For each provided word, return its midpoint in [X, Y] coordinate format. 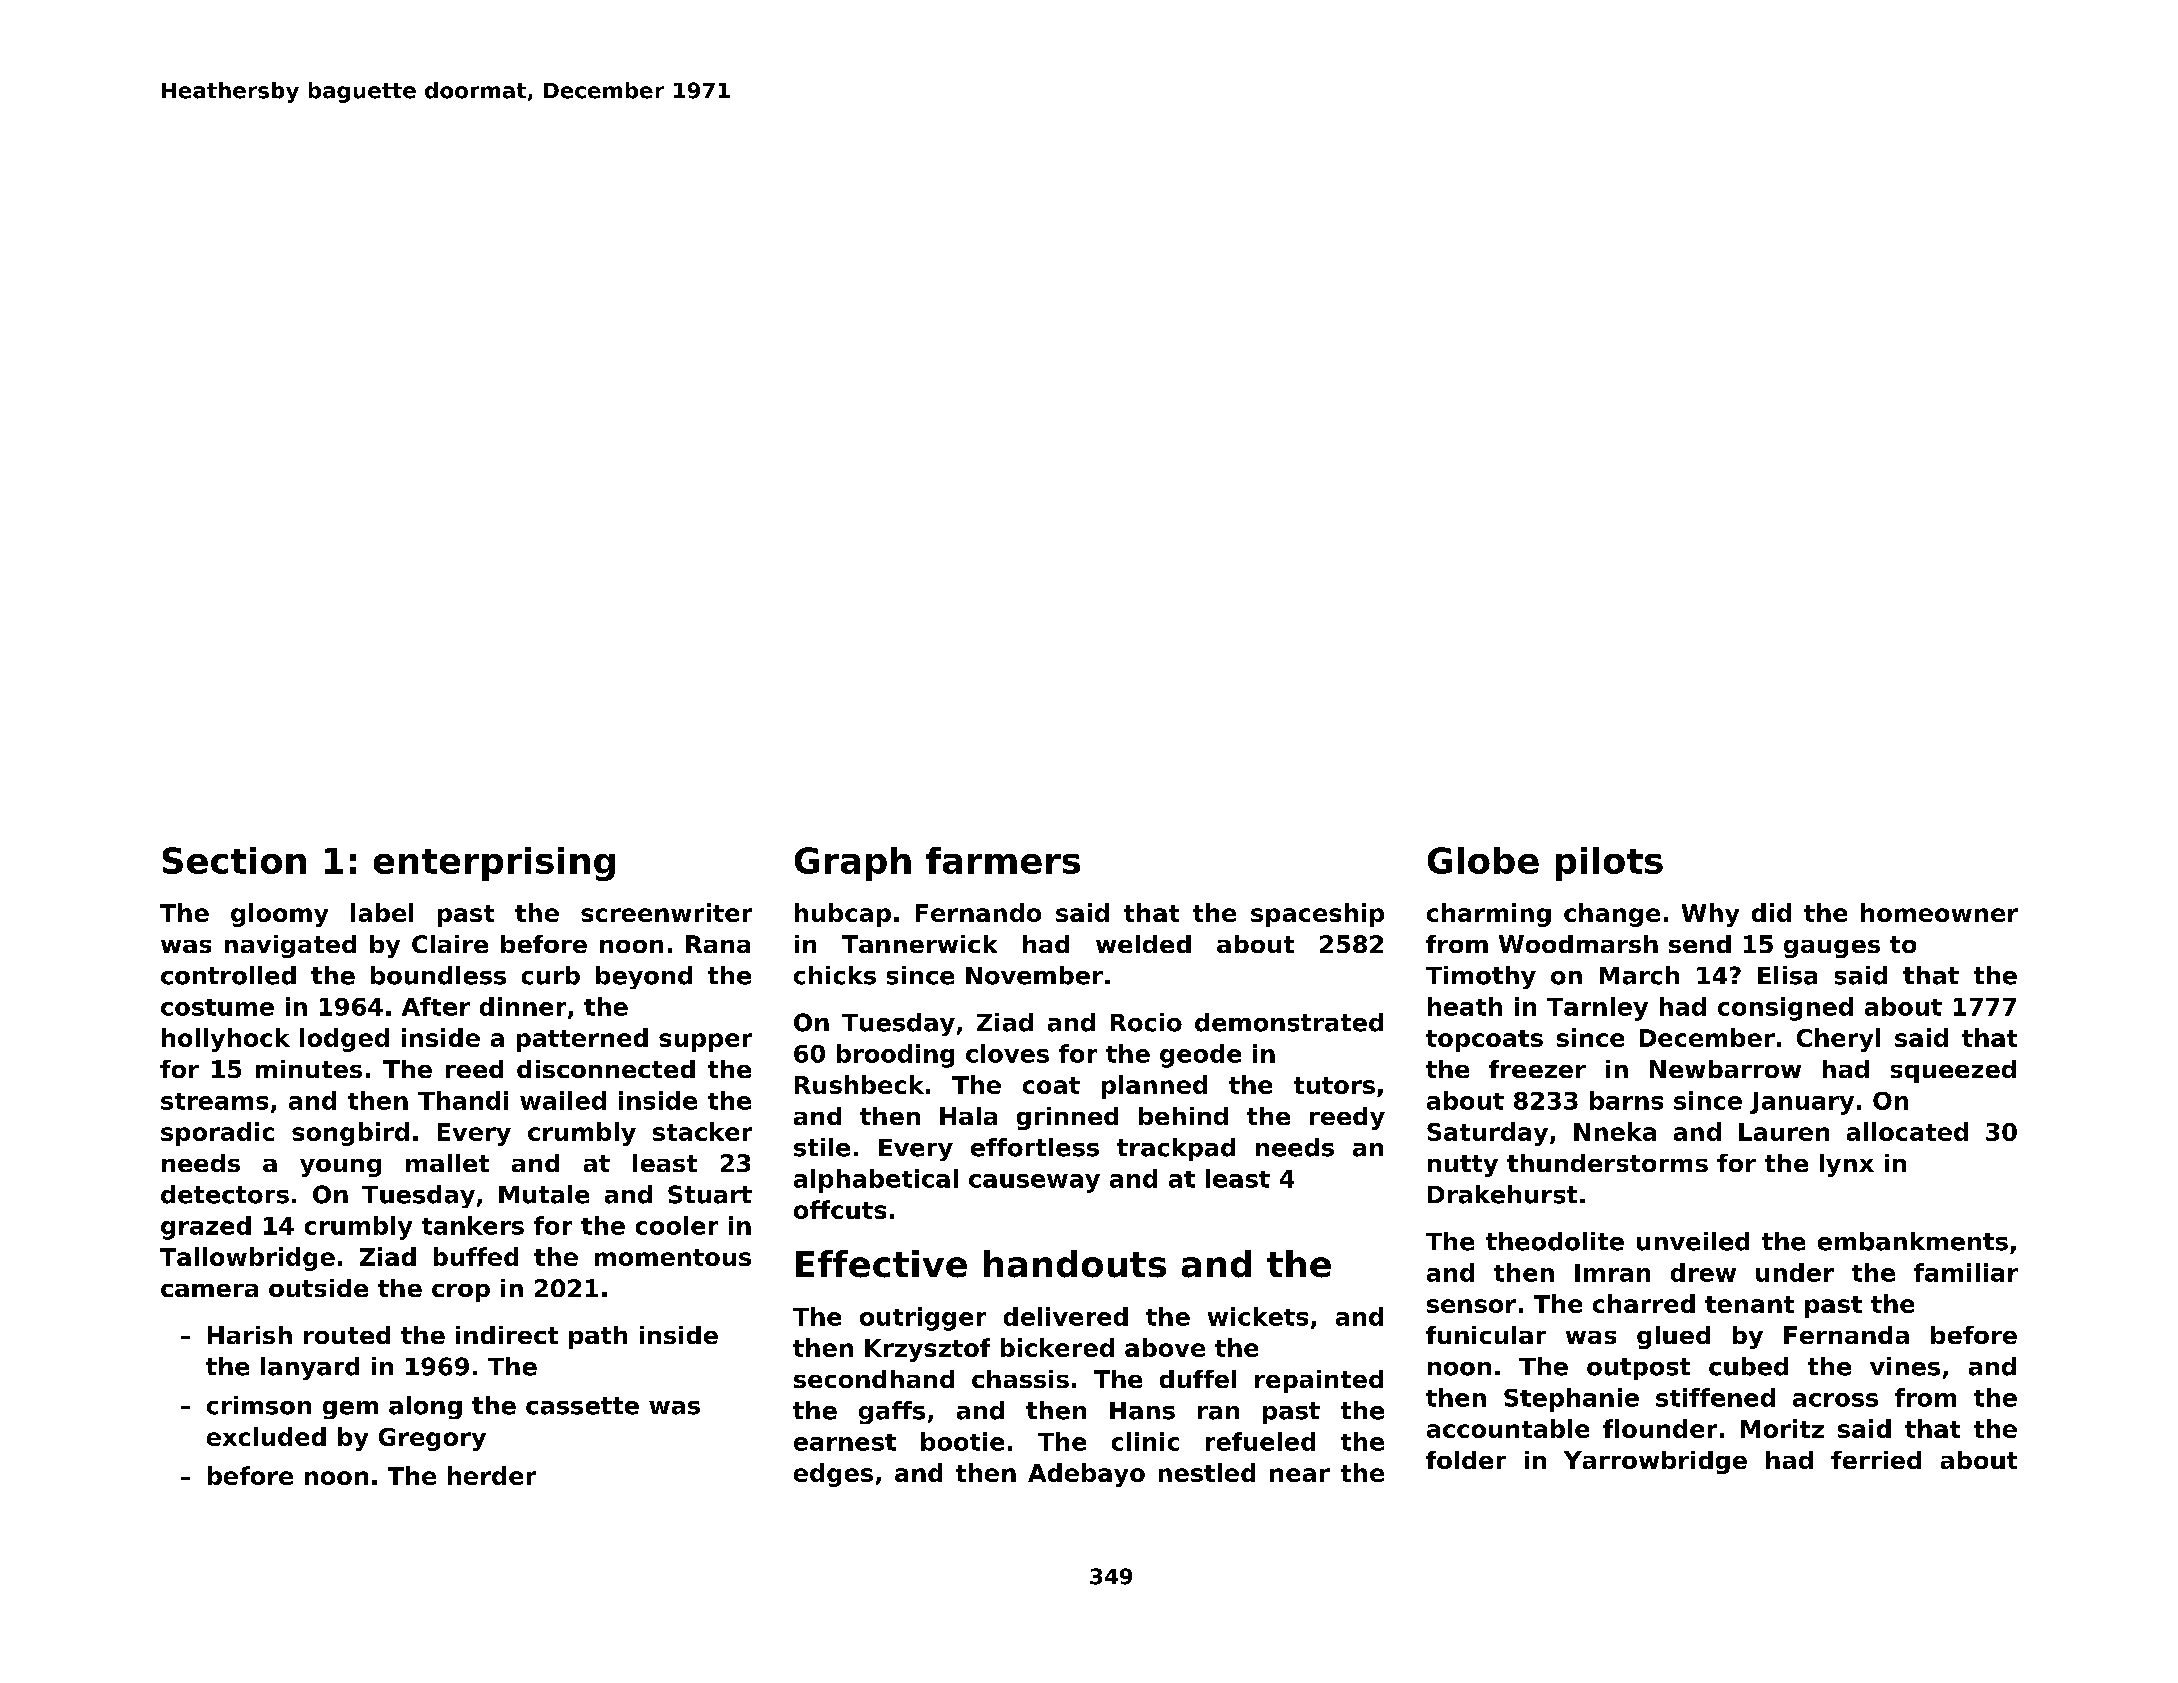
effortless [1035, 1147]
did [1771, 912]
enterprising [494, 864]
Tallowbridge [247, 1259]
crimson [259, 1405]
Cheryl [1838, 1040]
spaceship [1317, 915]
